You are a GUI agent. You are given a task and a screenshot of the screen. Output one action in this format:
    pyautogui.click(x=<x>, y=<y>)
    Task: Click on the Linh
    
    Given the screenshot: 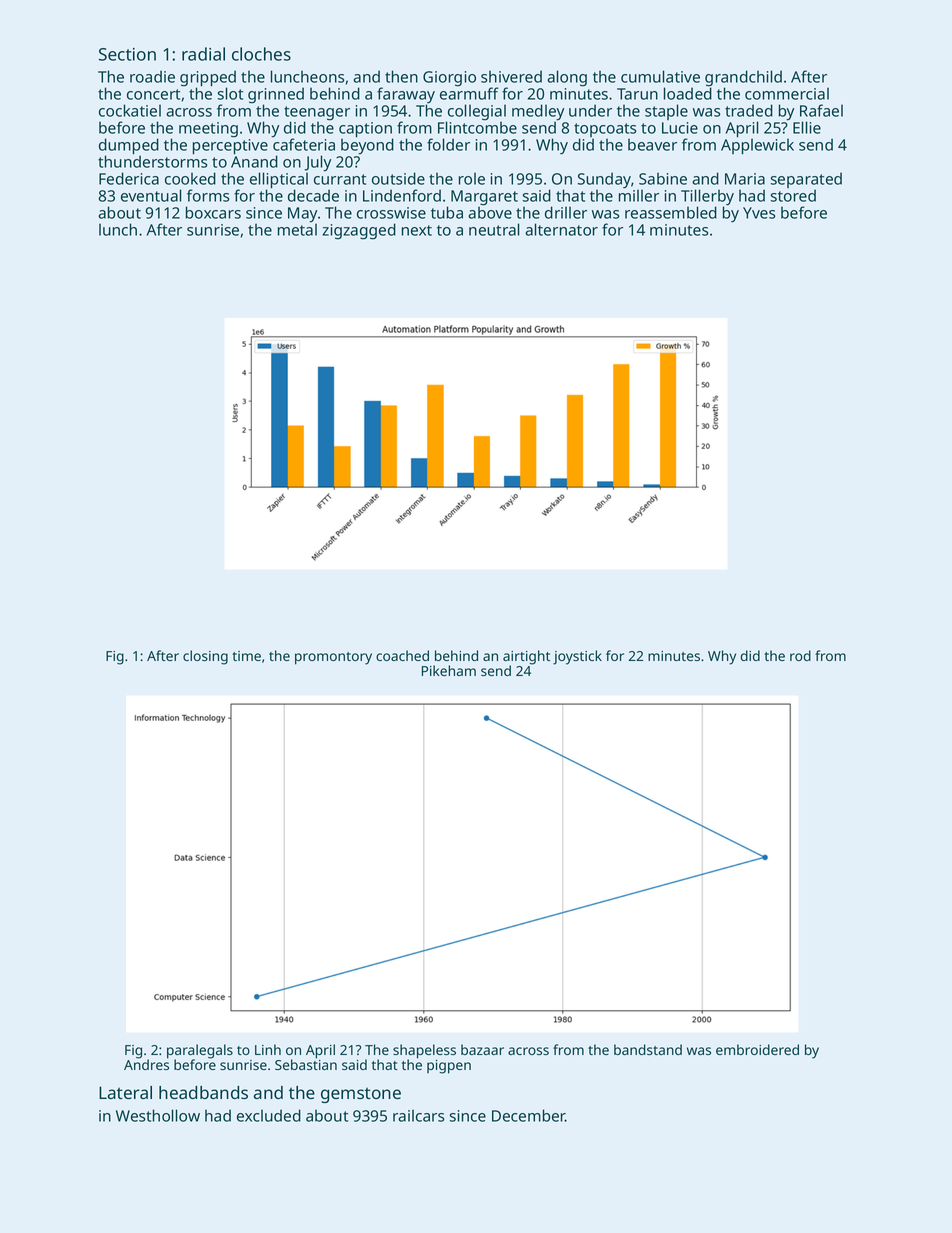 What is the action you would take?
    pyautogui.click(x=268, y=1049)
